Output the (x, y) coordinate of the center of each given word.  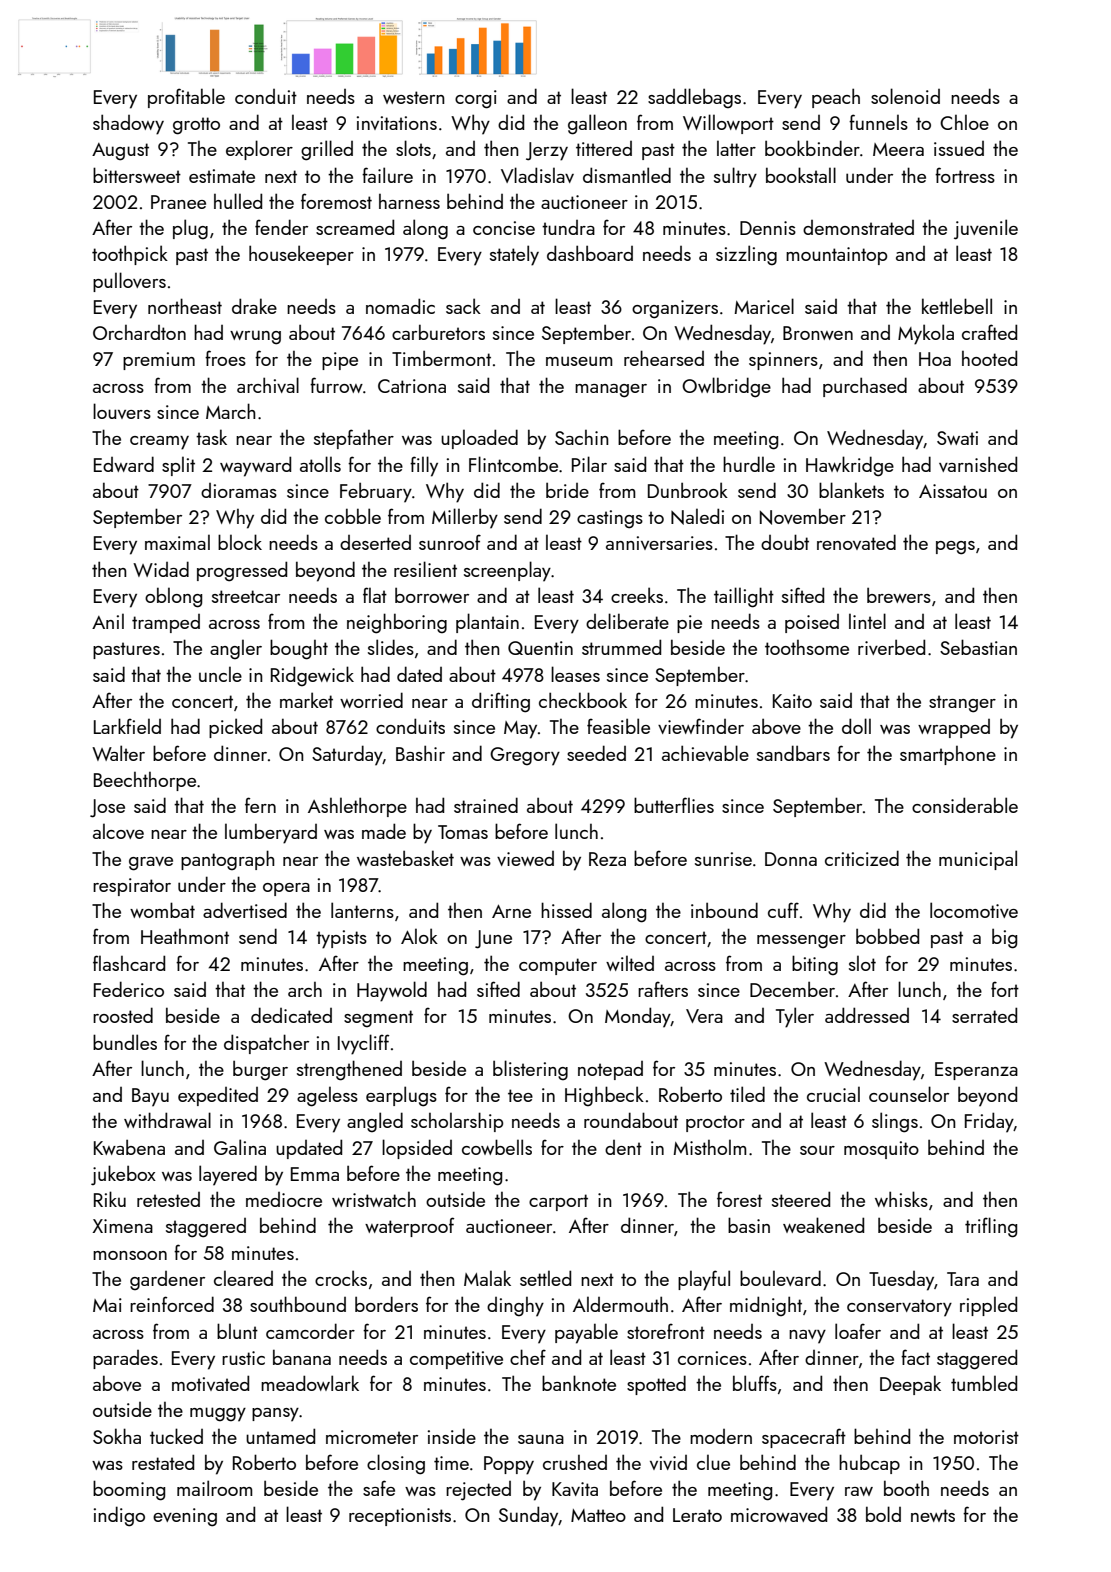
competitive (456, 1360)
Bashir (420, 753)
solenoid (905, 96)
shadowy (128, 124)
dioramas (239, 490)
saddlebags (694, 98)
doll (856, 726)
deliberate (627, 621)
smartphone (948, 755)
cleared (243, 1278)
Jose (107, 808)
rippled (988, 1306)
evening (185, 1517)
